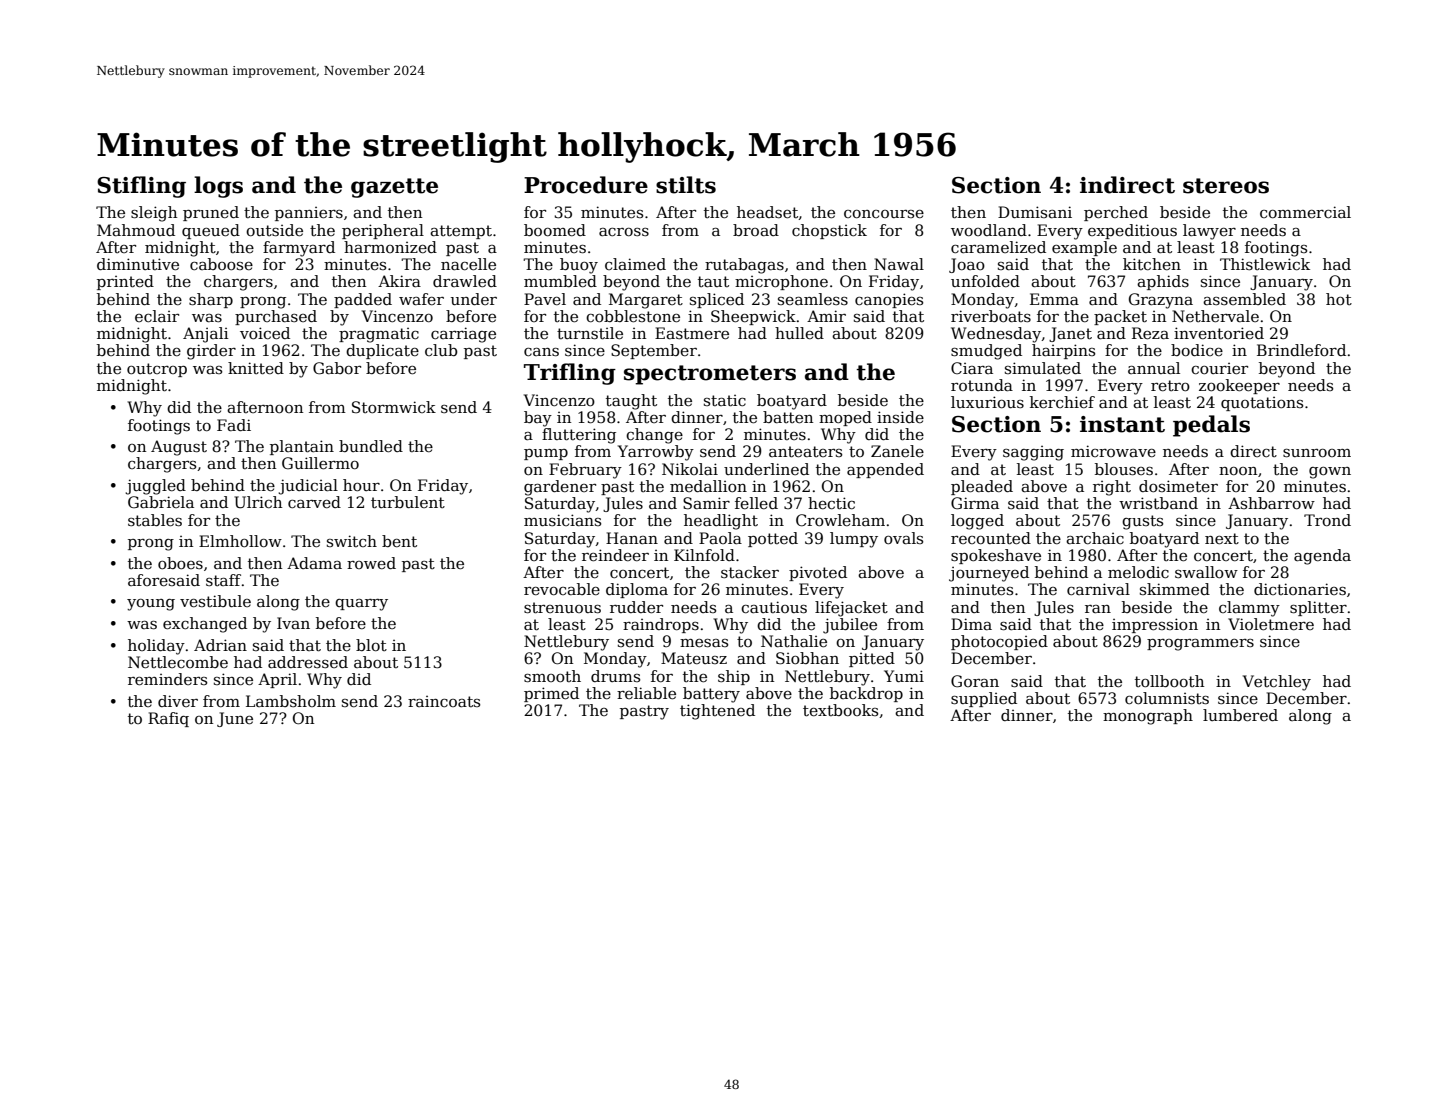 The height and width of the image is (1119, 1448). I want to click on Ashbarrow, so click(1271, 503).
